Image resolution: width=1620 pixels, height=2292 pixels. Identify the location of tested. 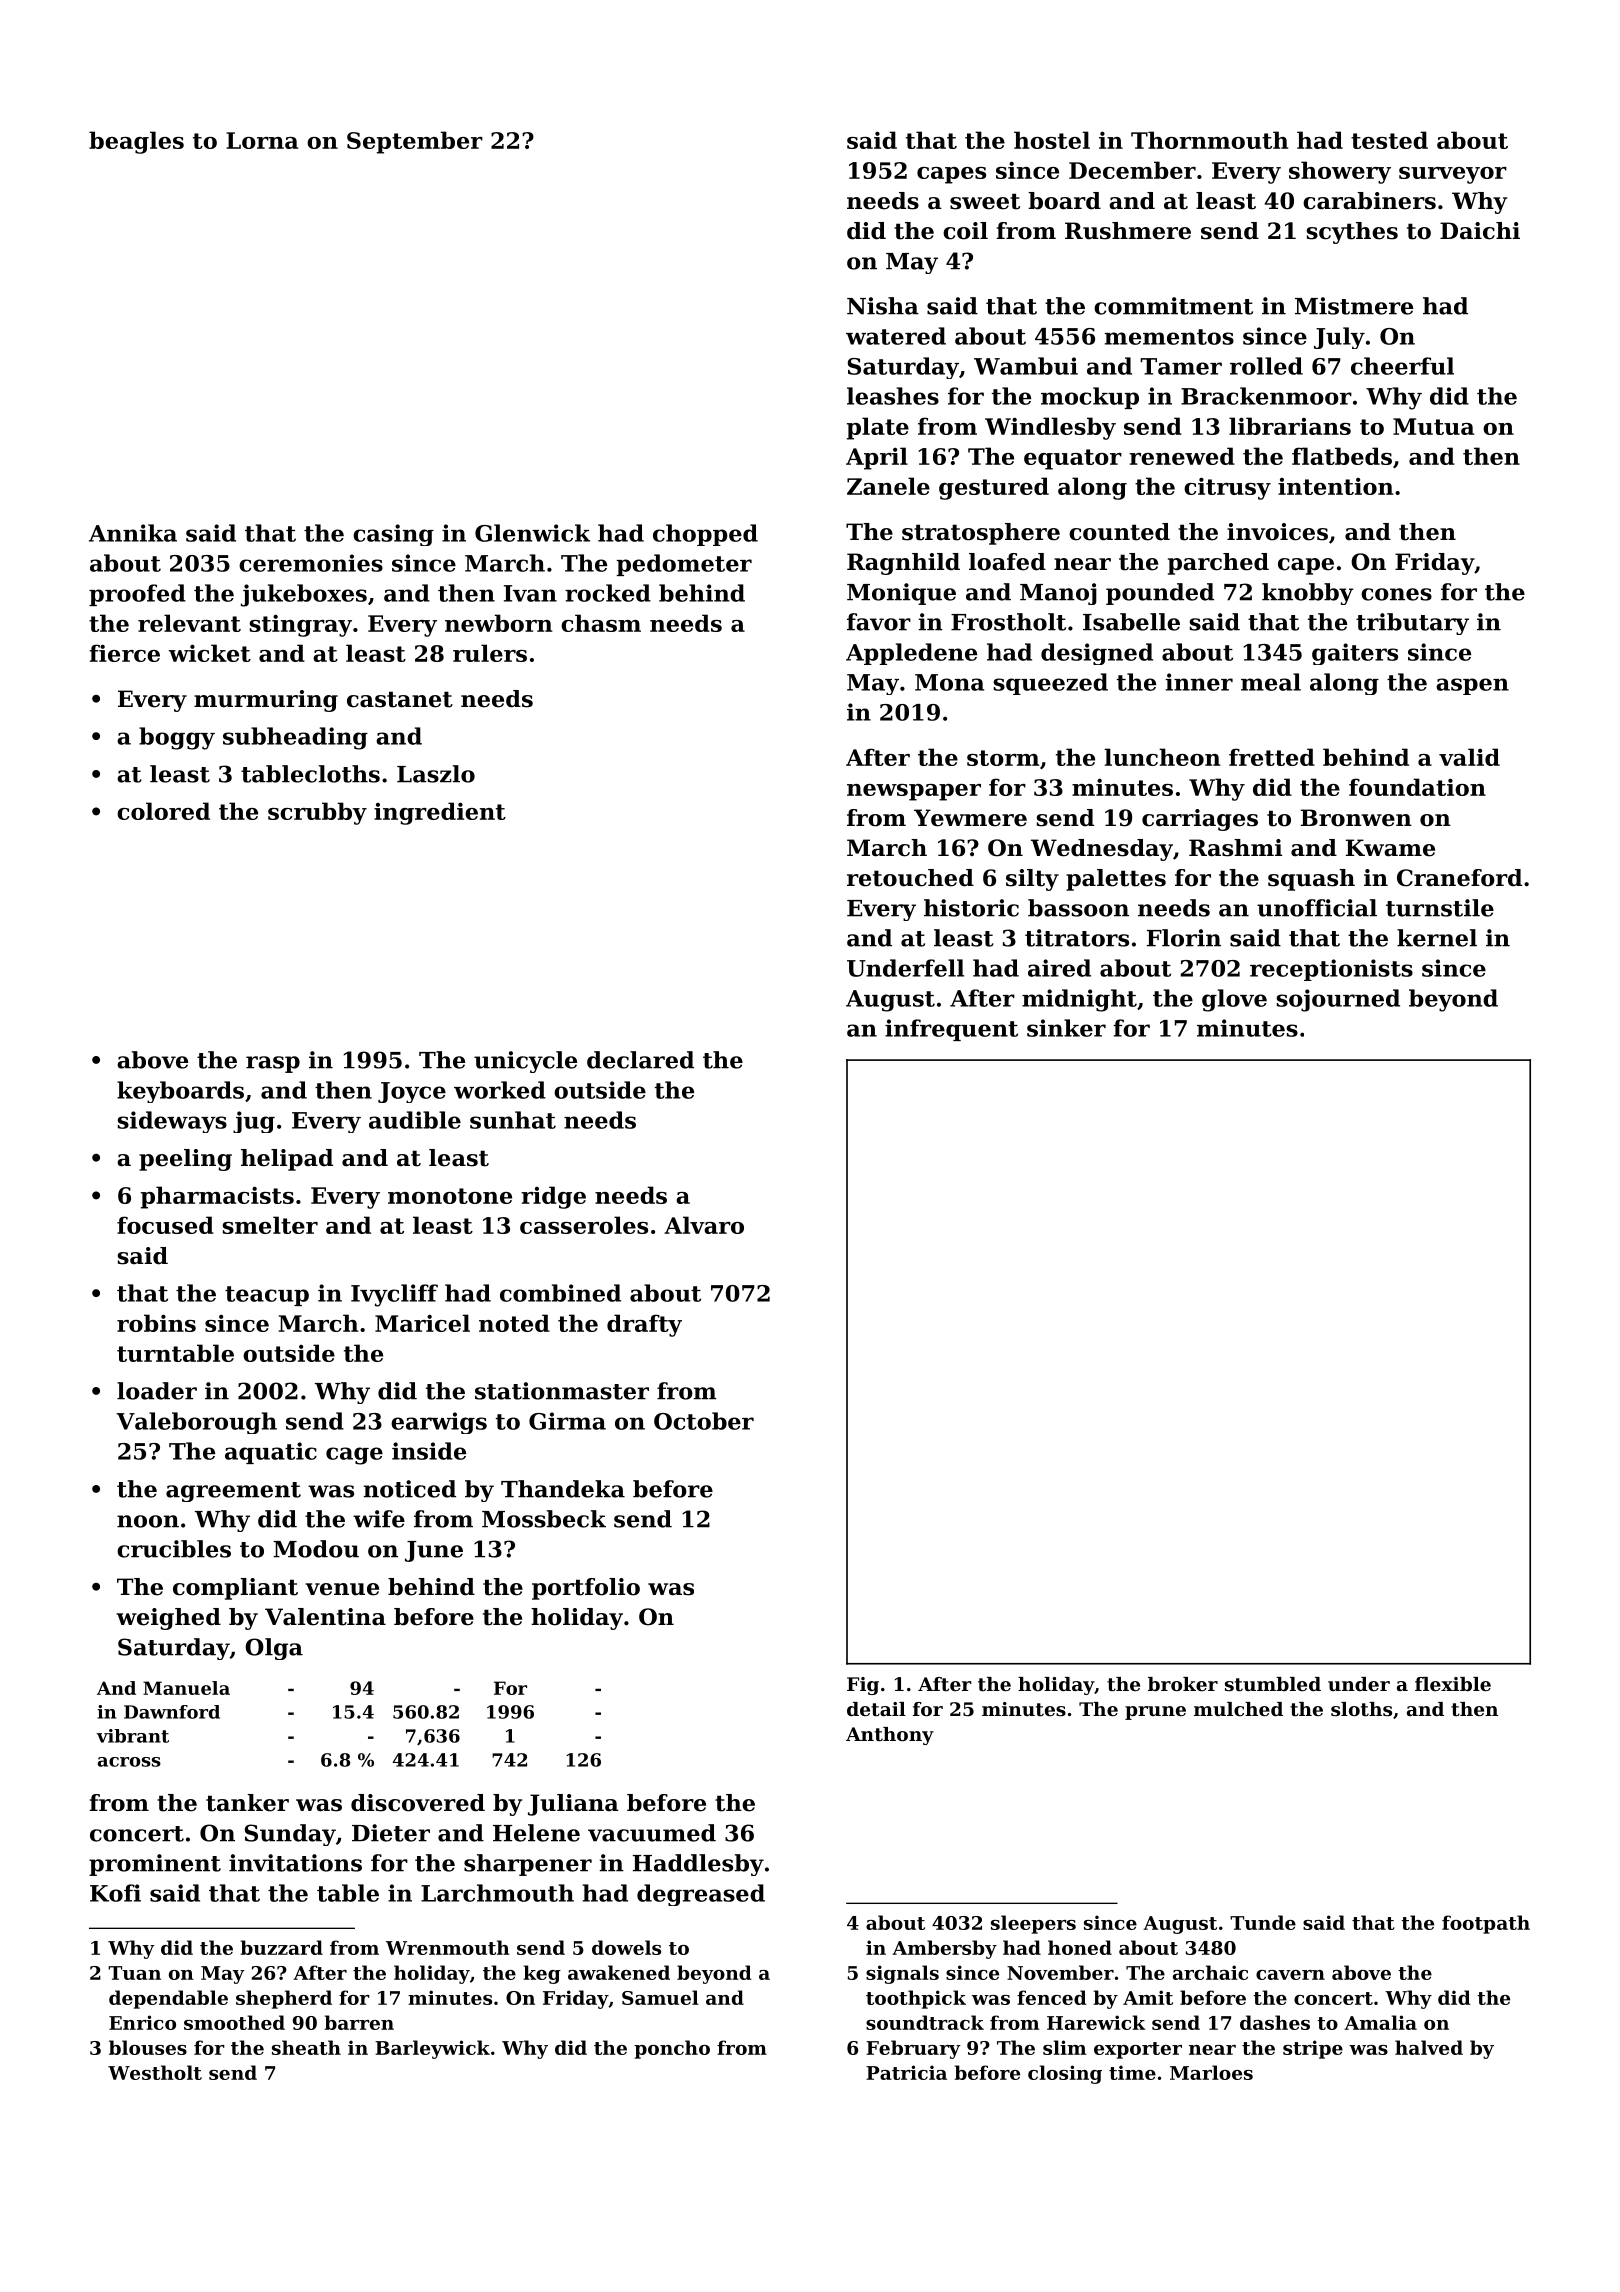
(1389, 140).
